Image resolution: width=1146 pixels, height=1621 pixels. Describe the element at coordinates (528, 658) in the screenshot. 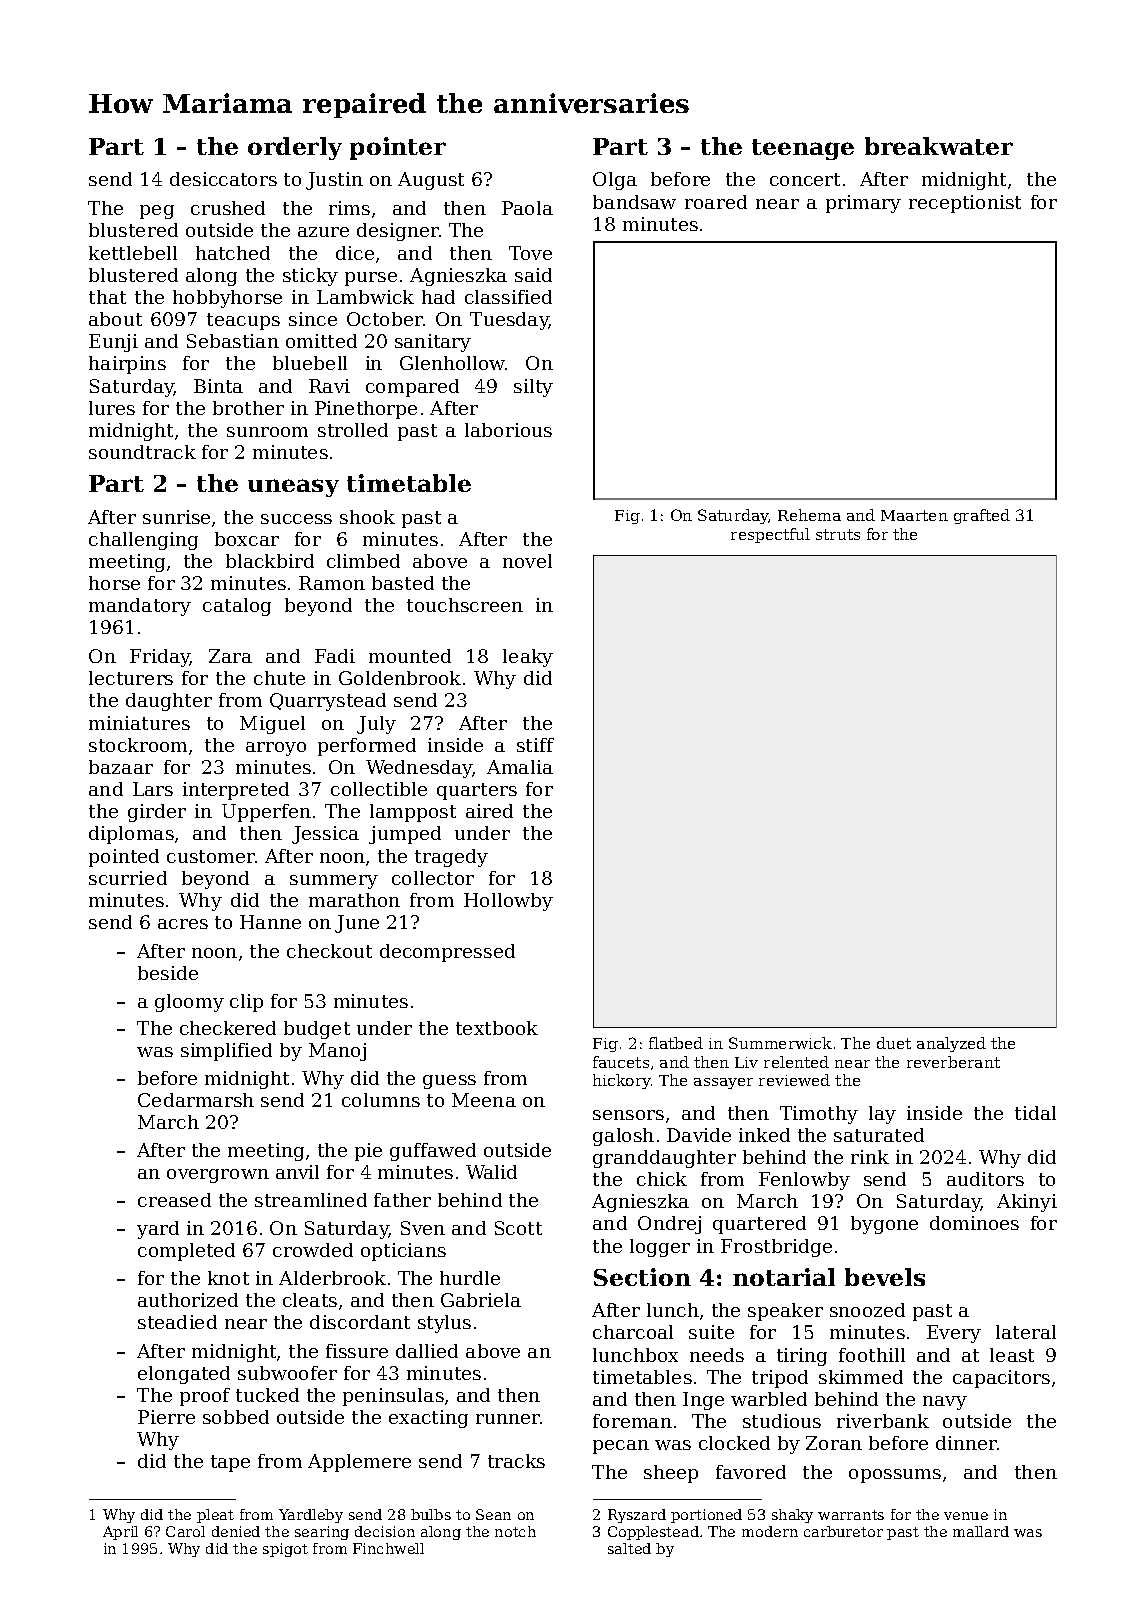

I see `leaky` at that location.
